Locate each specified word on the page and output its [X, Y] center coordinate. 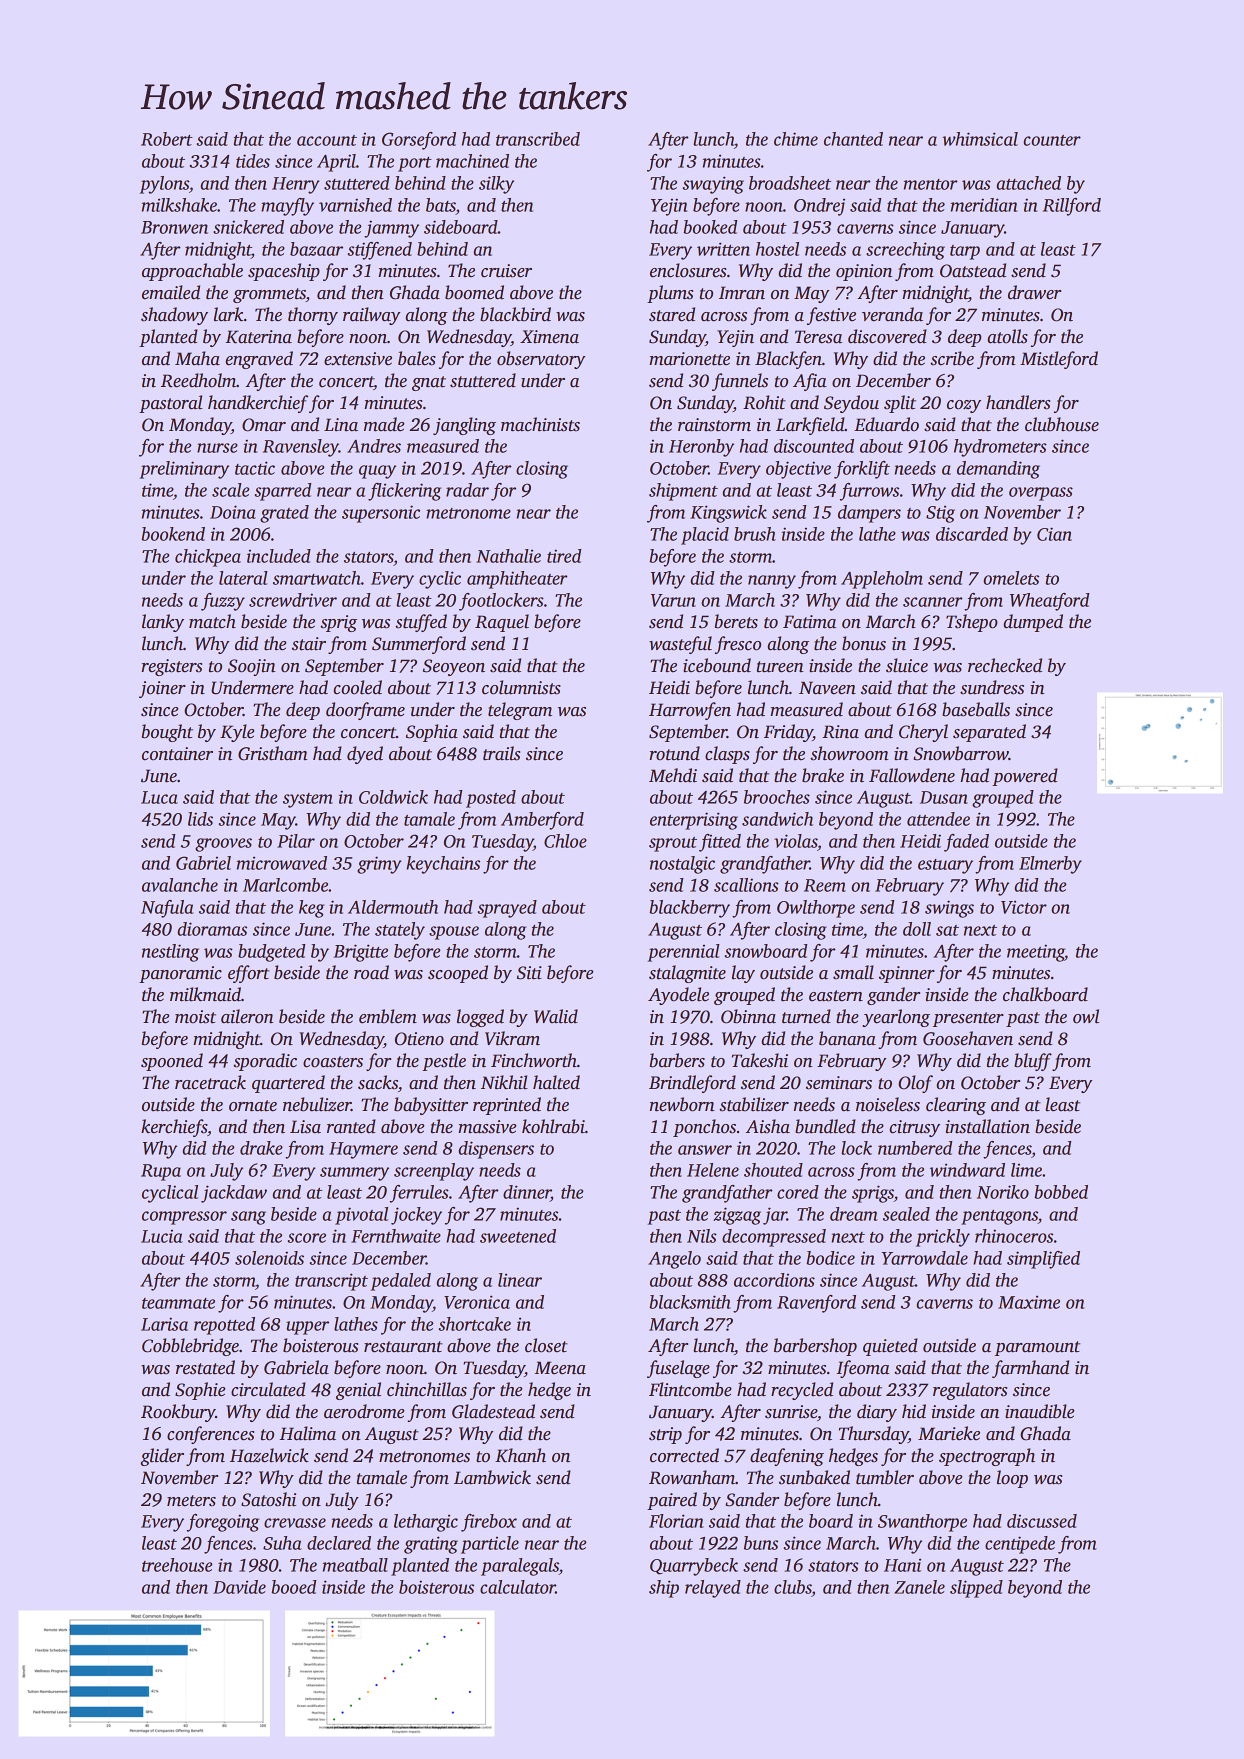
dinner [527, 1193]
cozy [964, 406]
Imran [742, 293]
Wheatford [1049, 602]
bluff [1033, 1062]
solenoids [269, 1258]
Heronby [701, 448]
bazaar [316, 249]
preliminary [184, 470]
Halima [307, 1433]
